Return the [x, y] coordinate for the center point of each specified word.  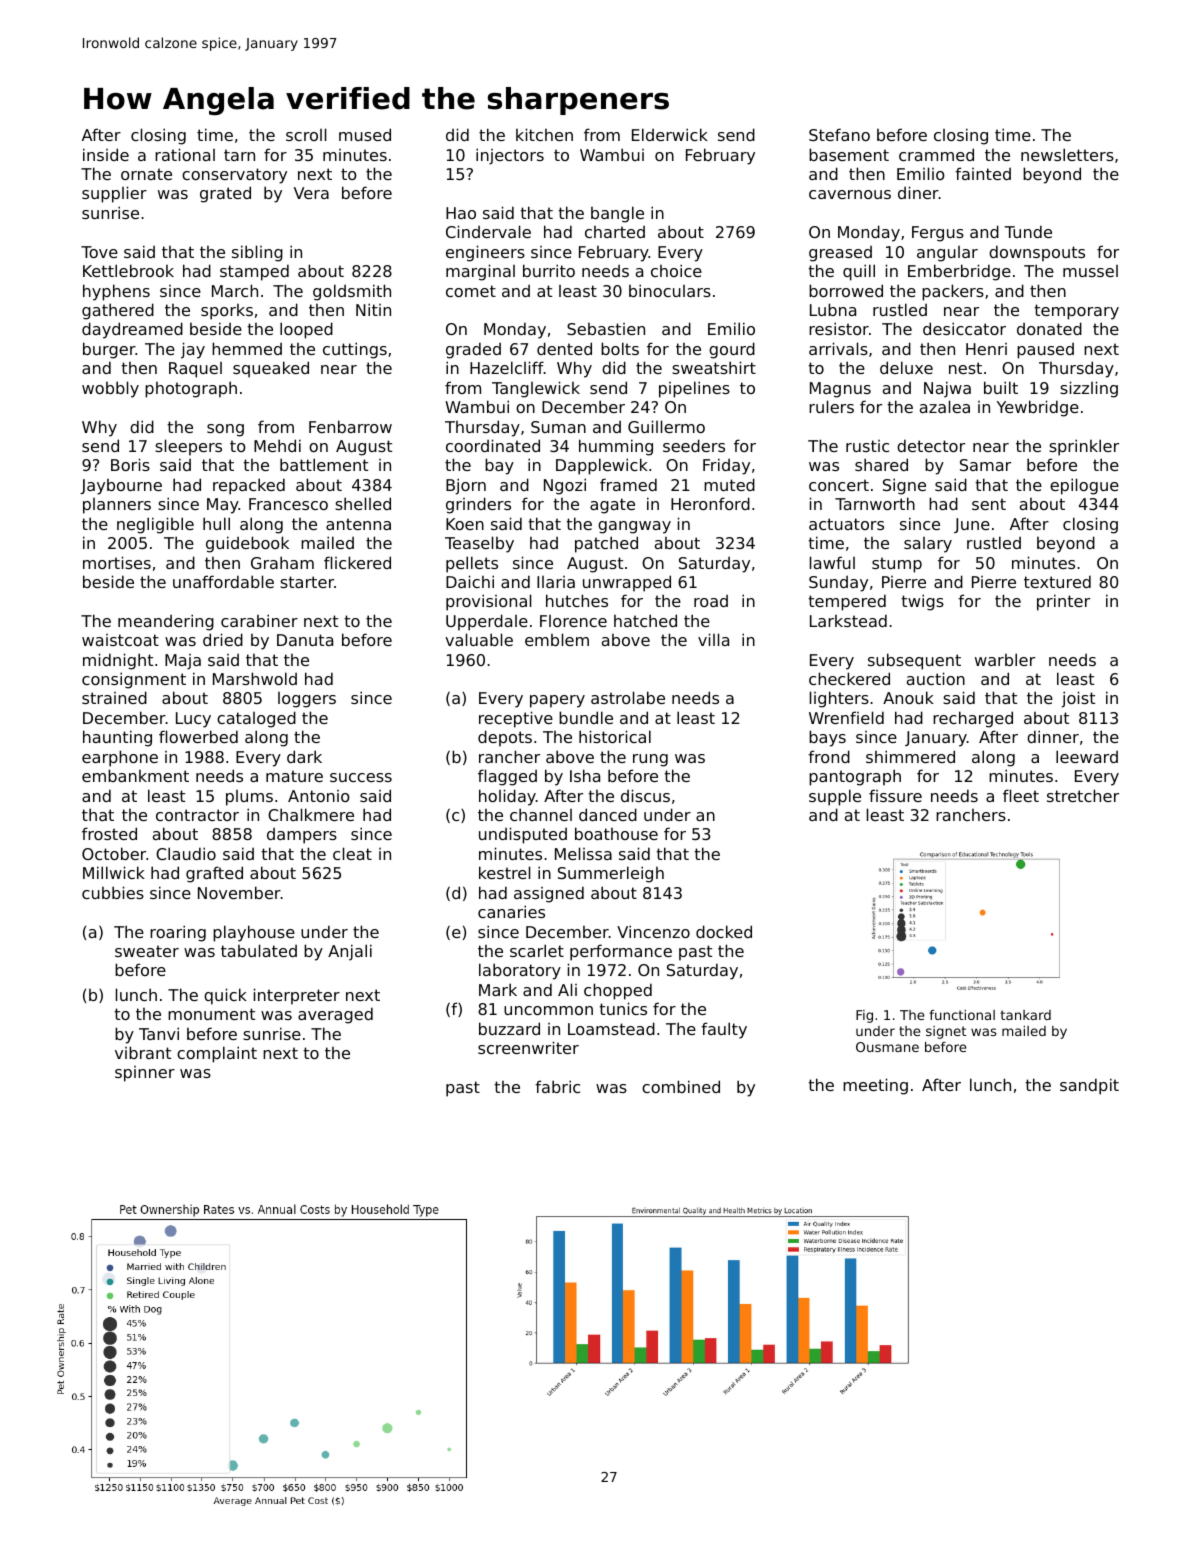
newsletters [1067, 154]
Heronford [710, 503]
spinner [145, 1074]
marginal [480, 272]
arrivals [838, 348]
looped [306, 330]
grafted [214, 874]
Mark [498, 989]
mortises [117, 562]
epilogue [1084, 486]
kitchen [544, 134]
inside [106, 154]
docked [724, 931]
